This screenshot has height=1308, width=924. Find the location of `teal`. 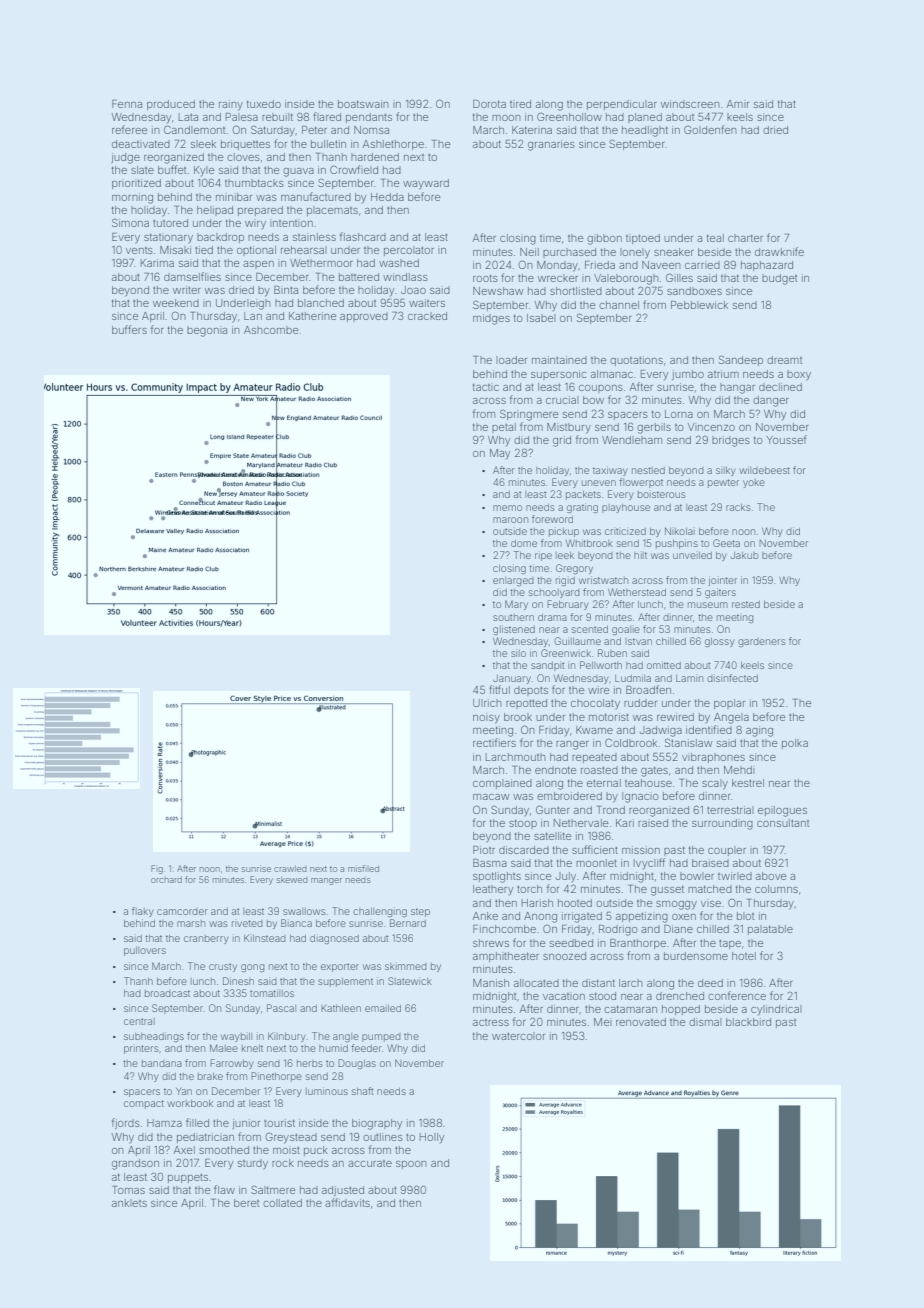

teal is located at coordinates (715, 238).
